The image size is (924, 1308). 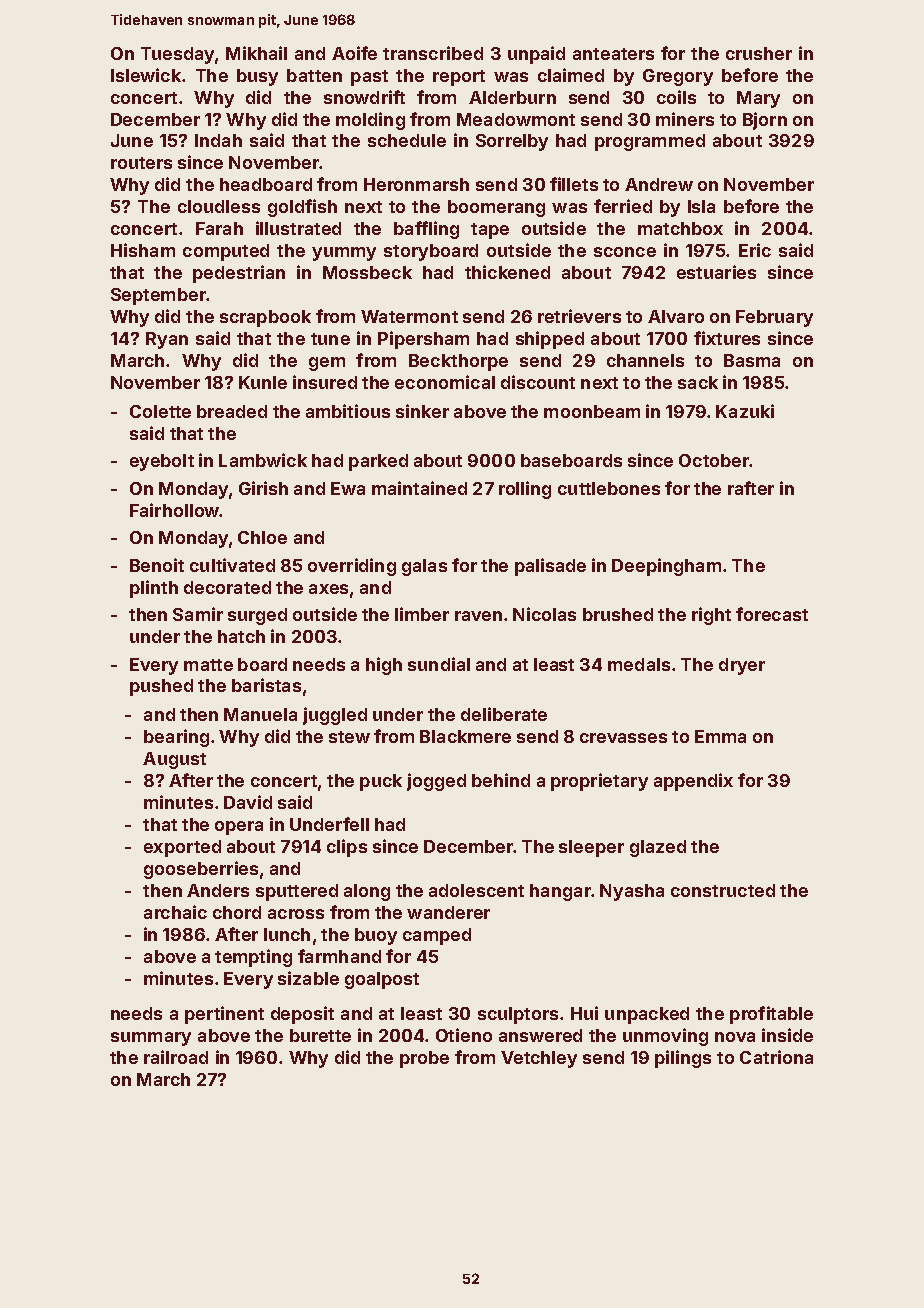 I want to click on deposit, so click(x=302, y=1015).
